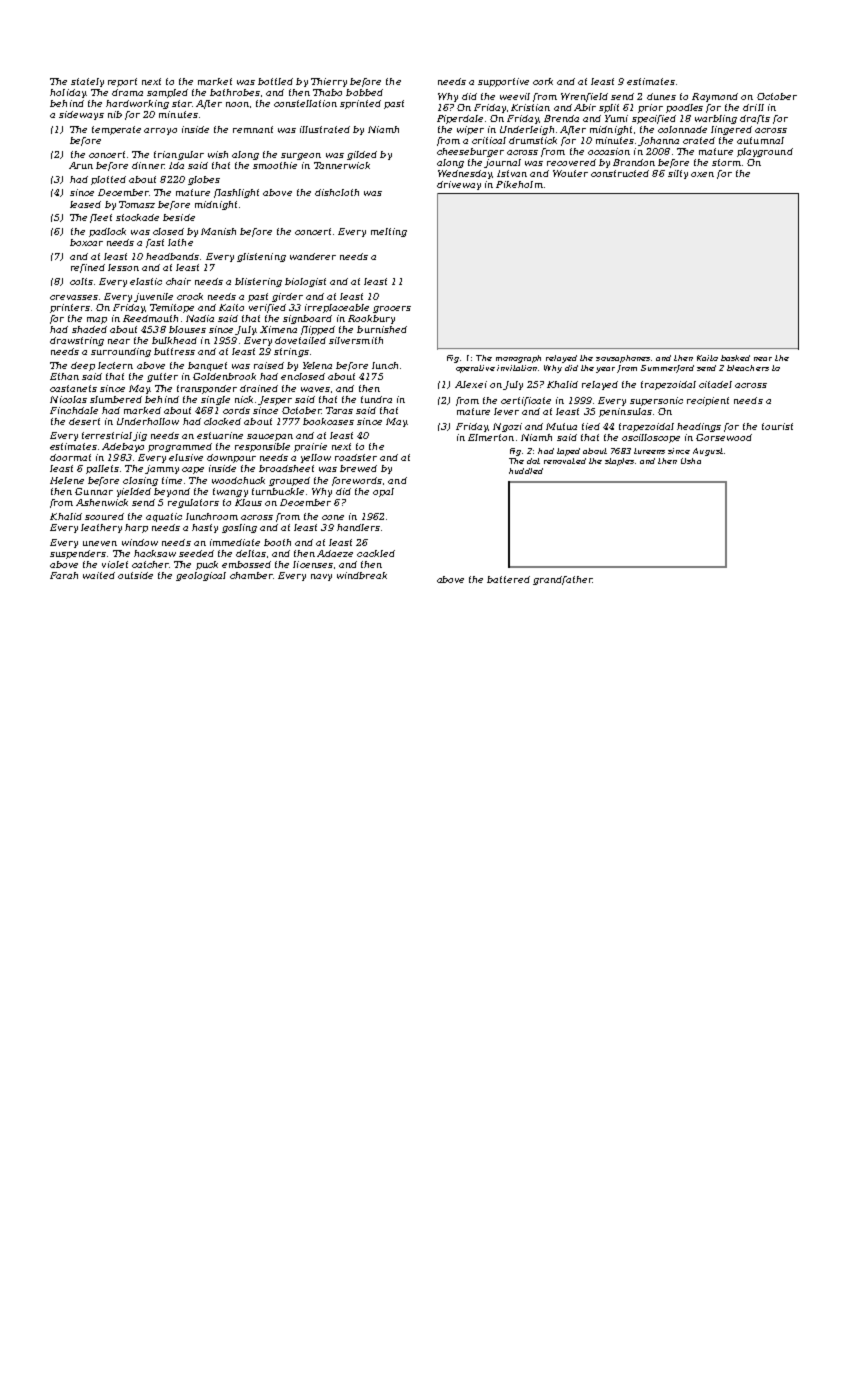  What do you see at coordinates (508, 579) in the page?
I see `battered` at bounding box center [508, 579].
